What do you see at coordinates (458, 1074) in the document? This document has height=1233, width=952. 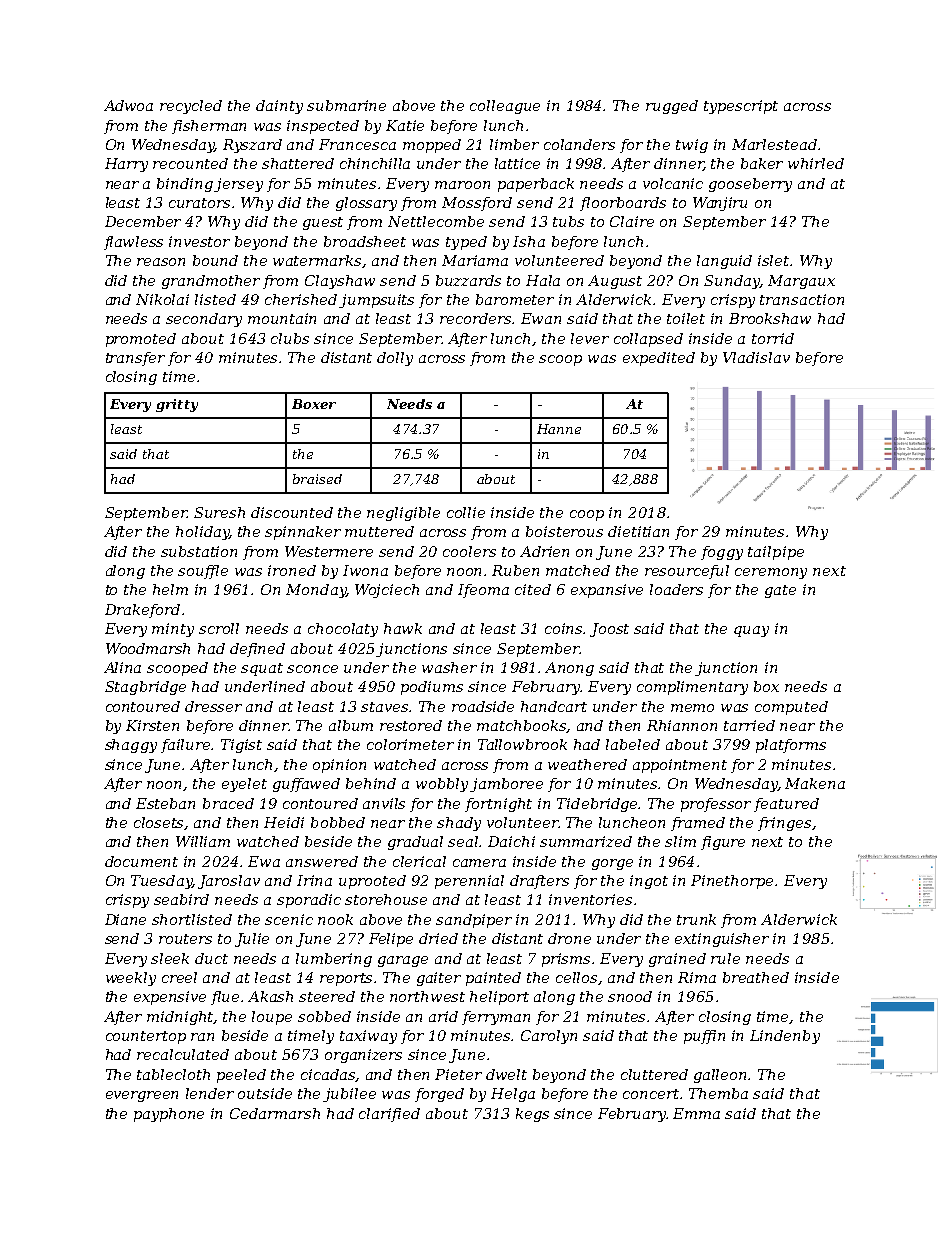 I see `Pieter` at bounding box center [458, 1074].
